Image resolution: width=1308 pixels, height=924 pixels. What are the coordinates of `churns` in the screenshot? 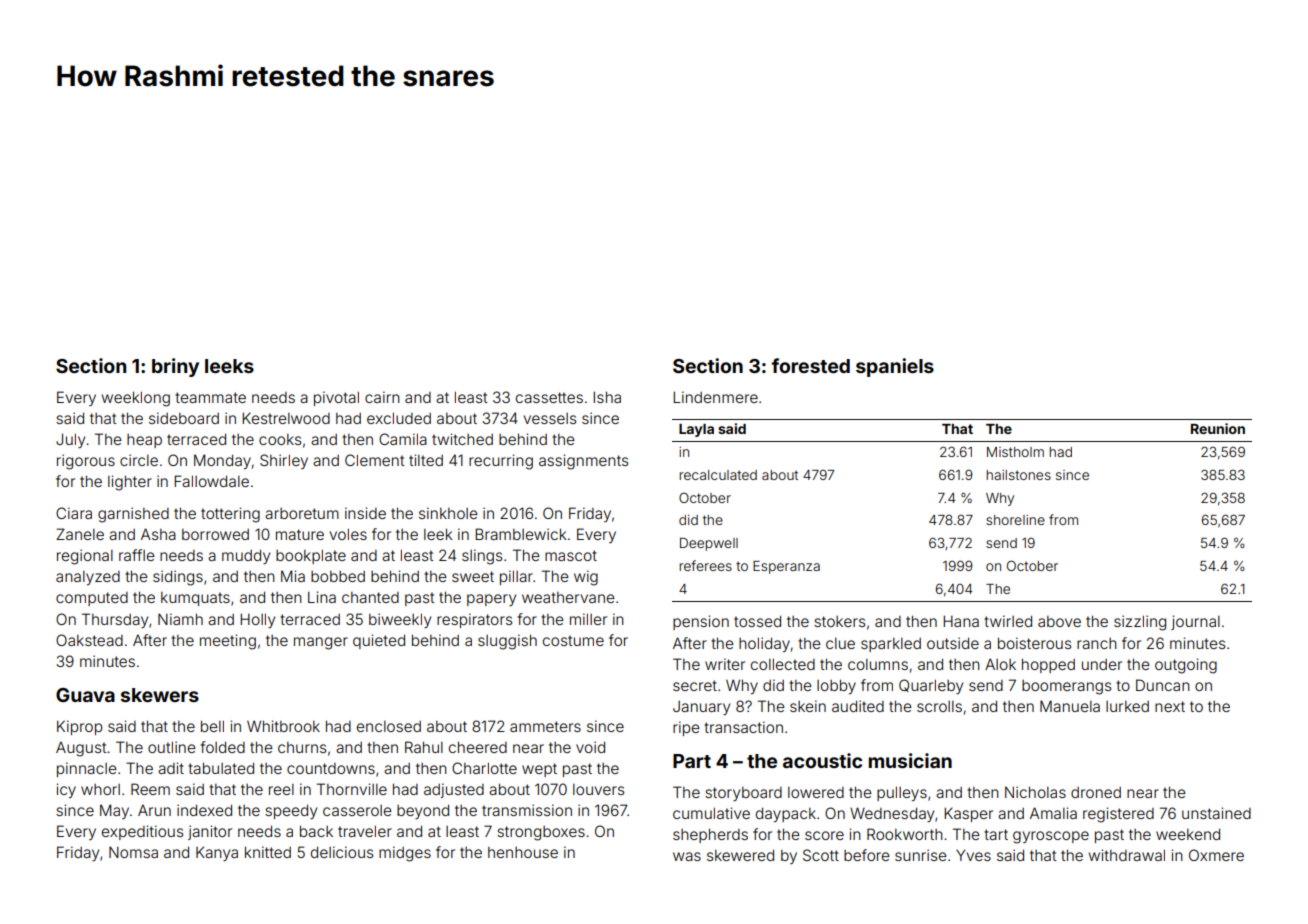 It's located at (302, 747).
